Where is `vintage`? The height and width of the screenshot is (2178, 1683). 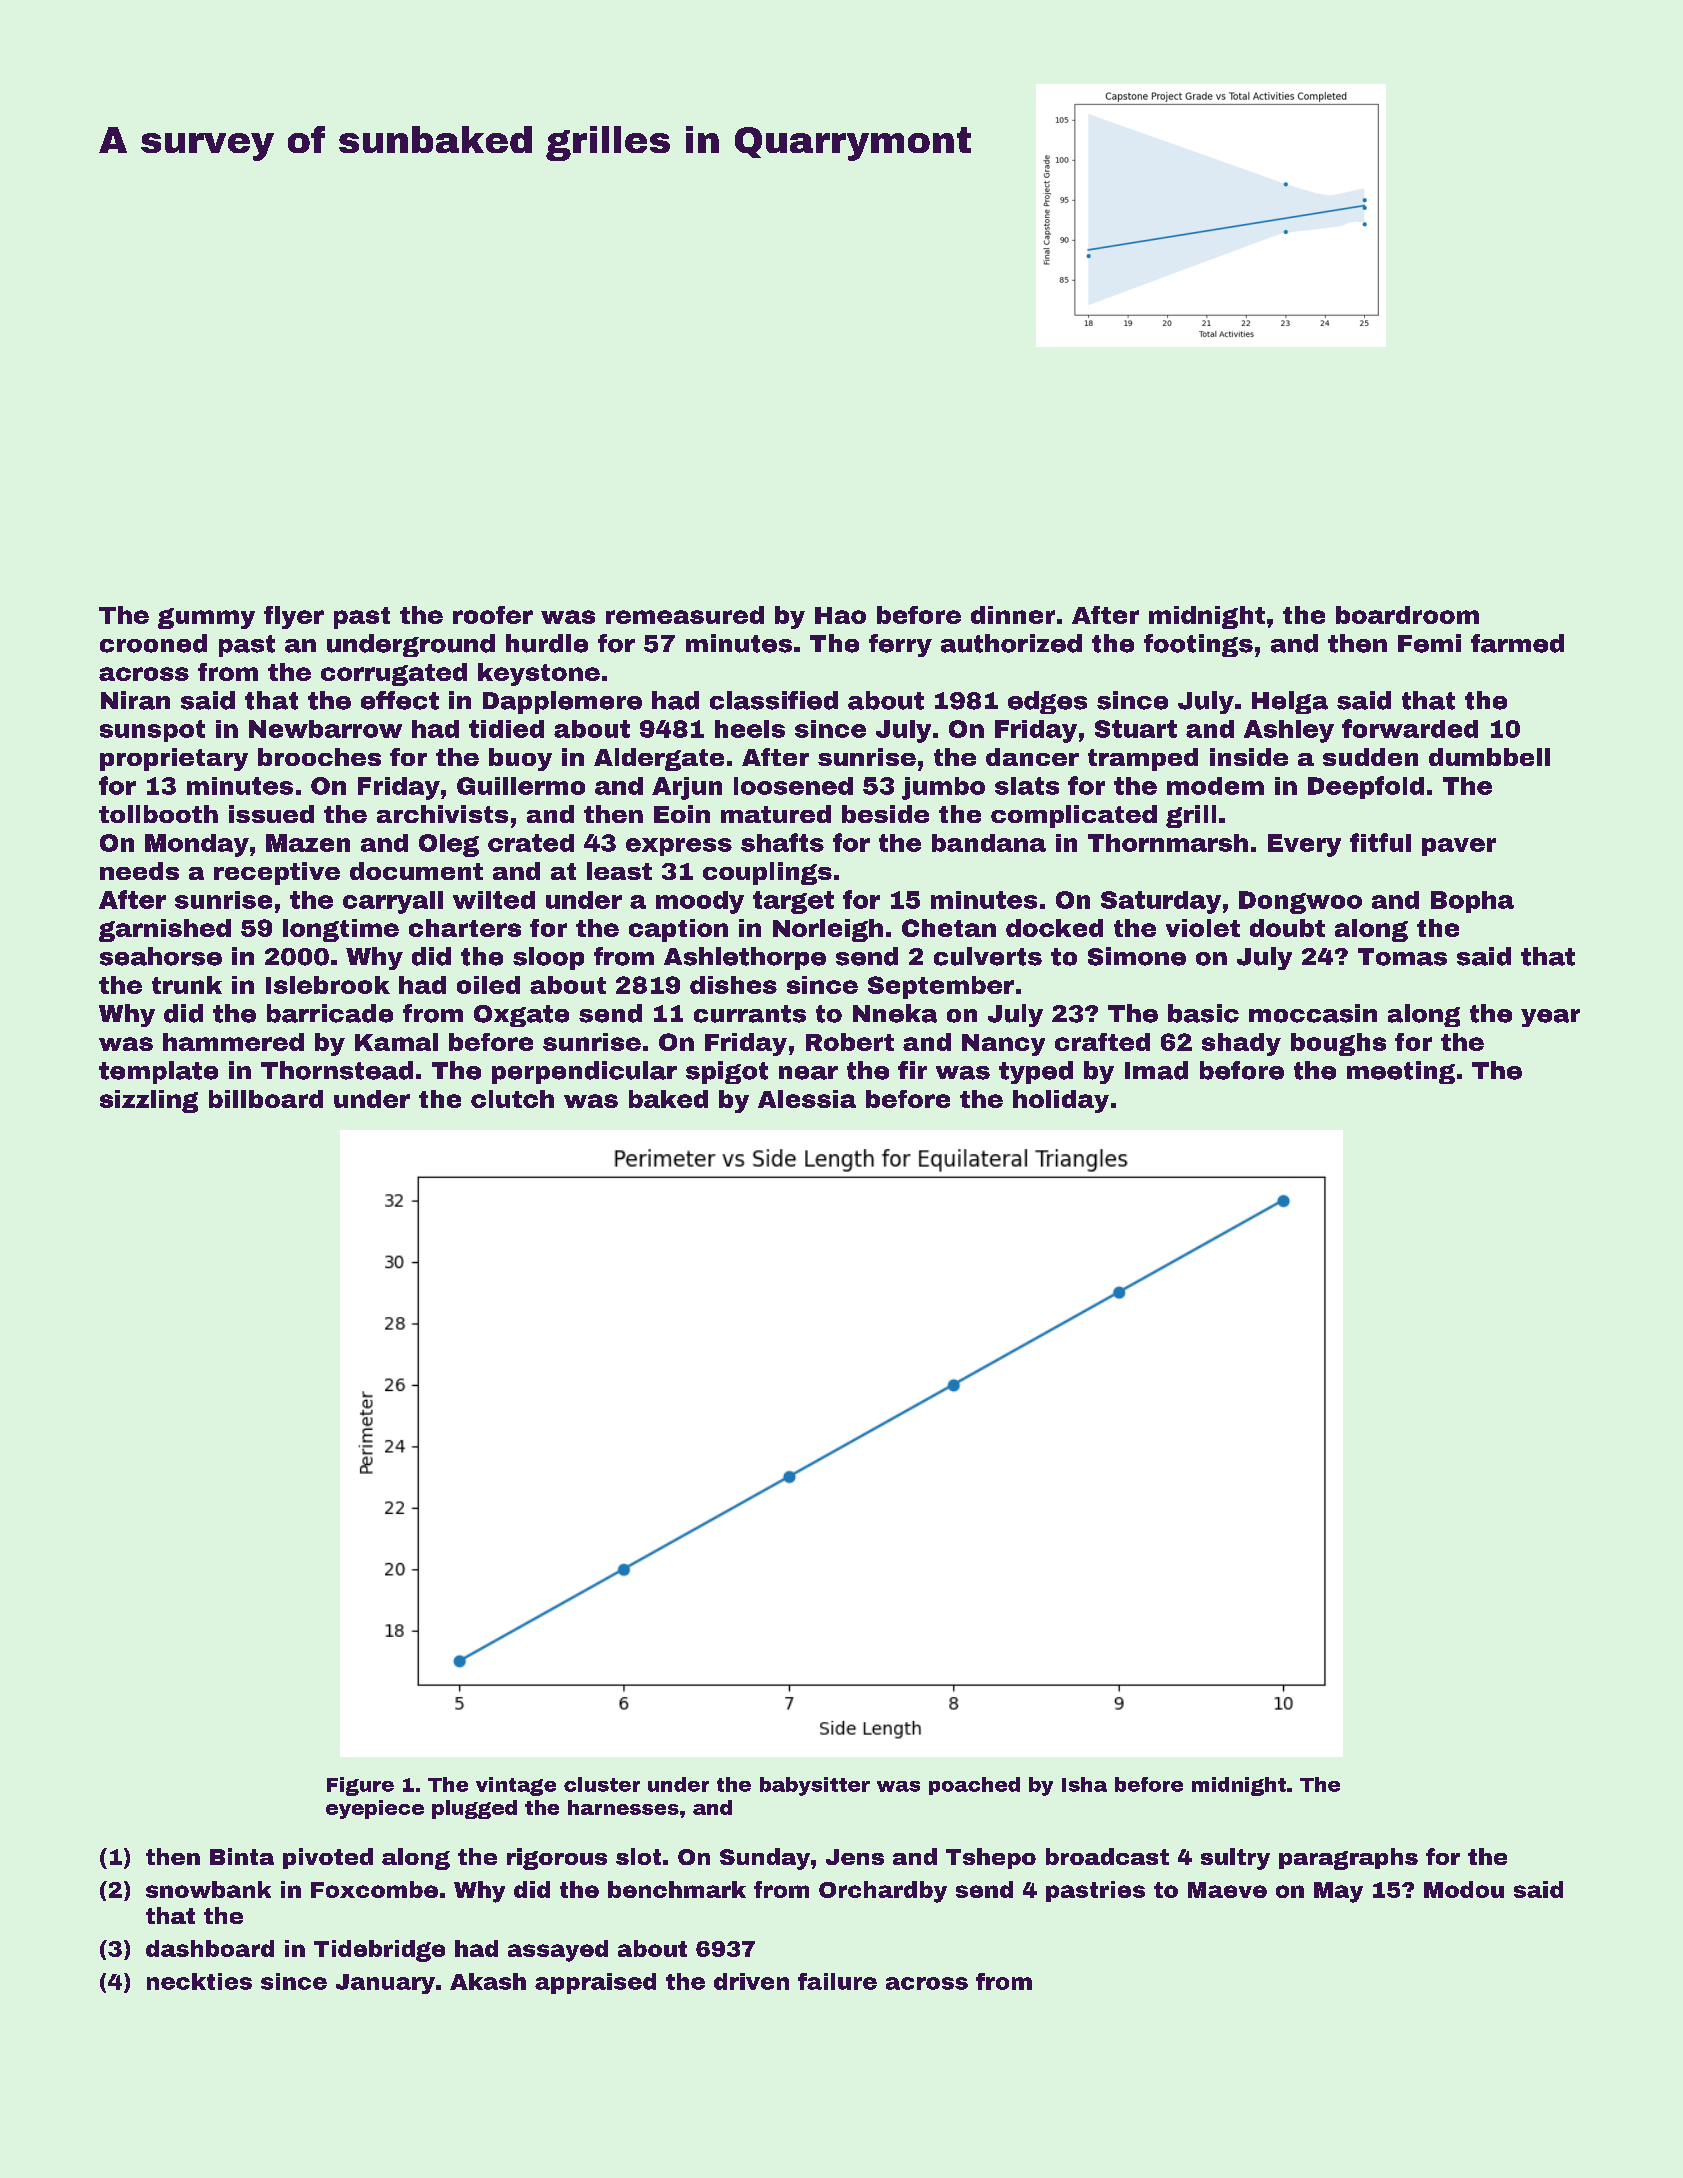 vintage is located at coordinates (516, 1786).
